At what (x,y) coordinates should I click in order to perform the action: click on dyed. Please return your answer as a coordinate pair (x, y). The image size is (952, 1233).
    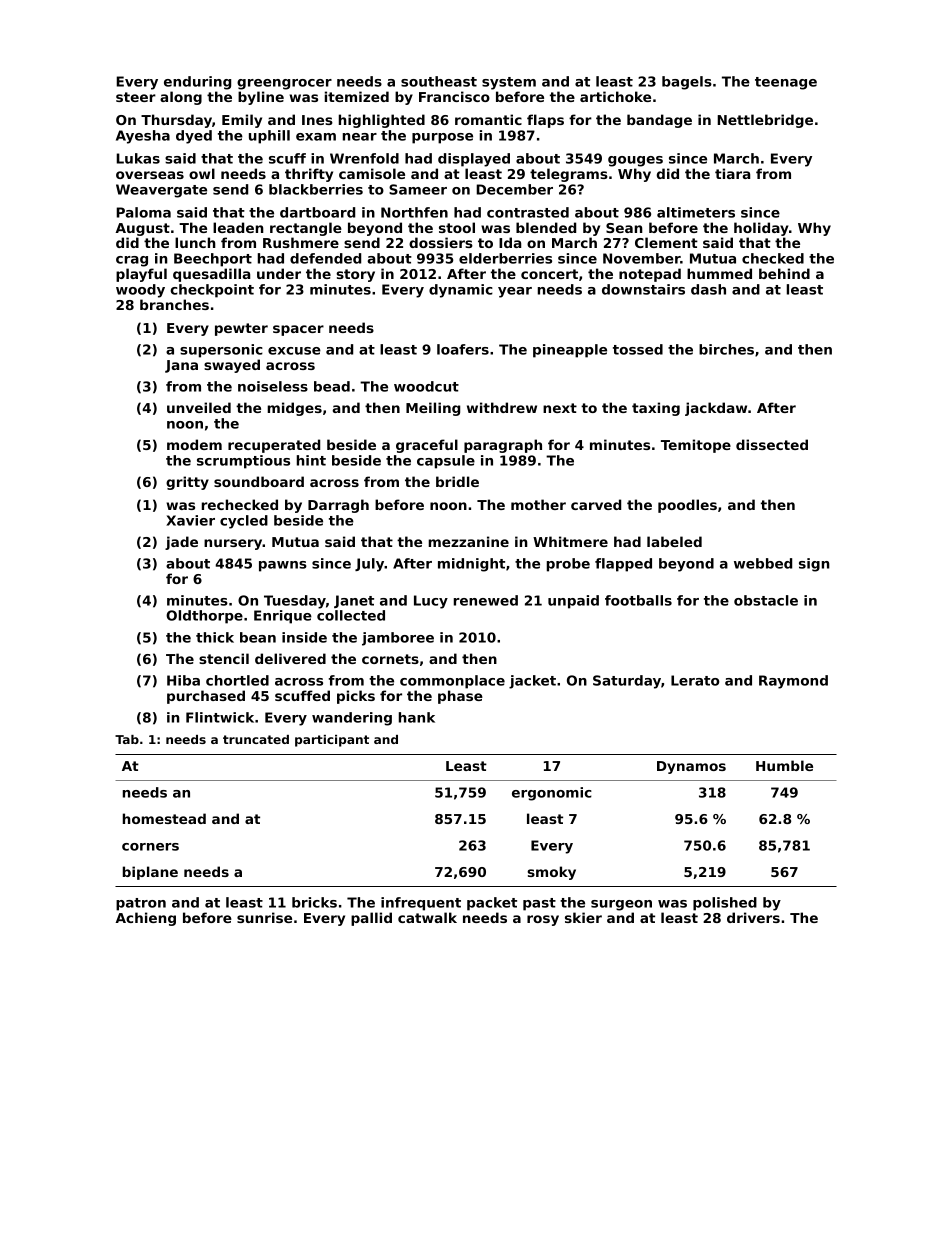
    Looking at the image, I should click on (194, 137).
